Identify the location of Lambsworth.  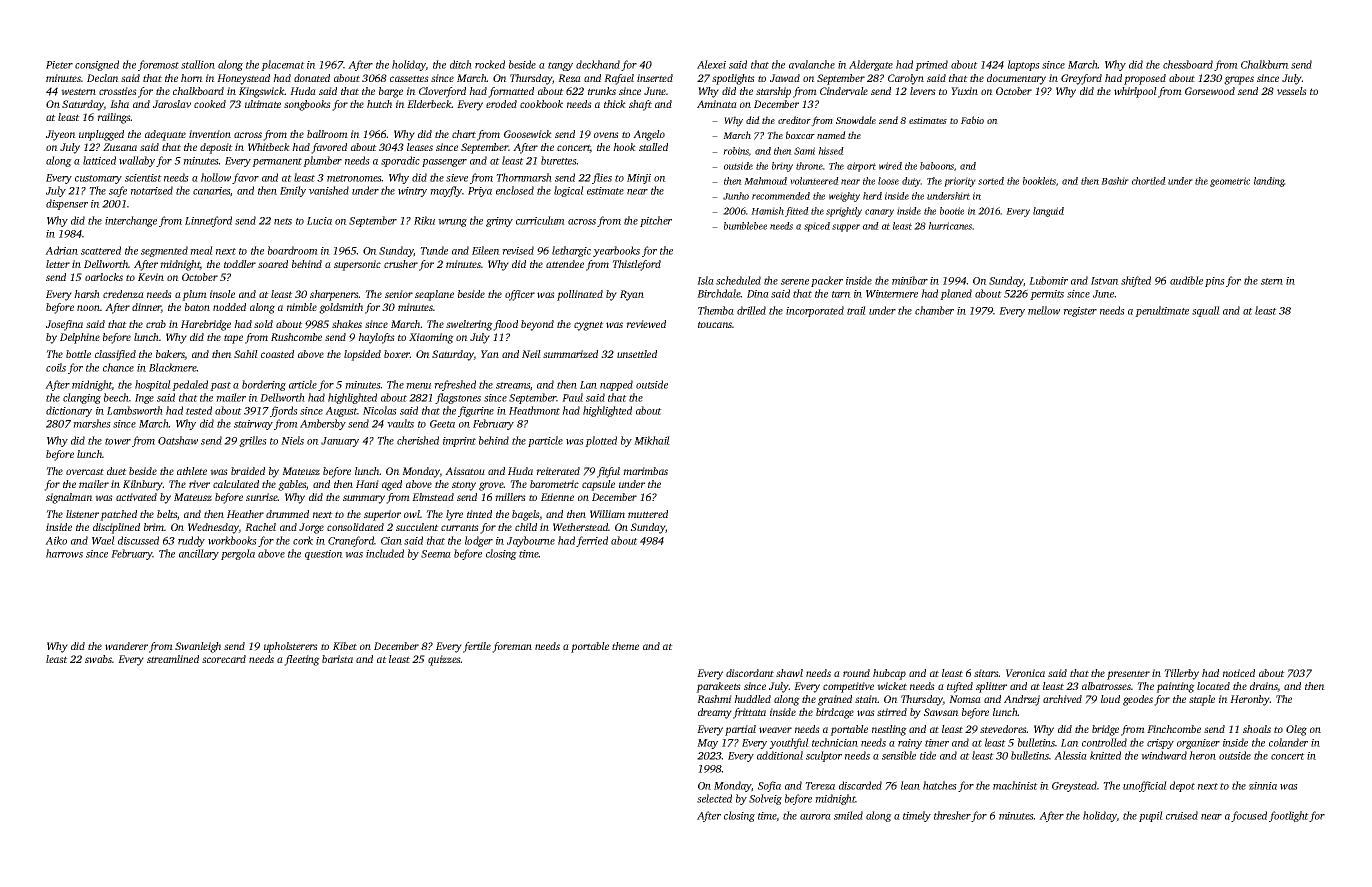
(135, 410).
